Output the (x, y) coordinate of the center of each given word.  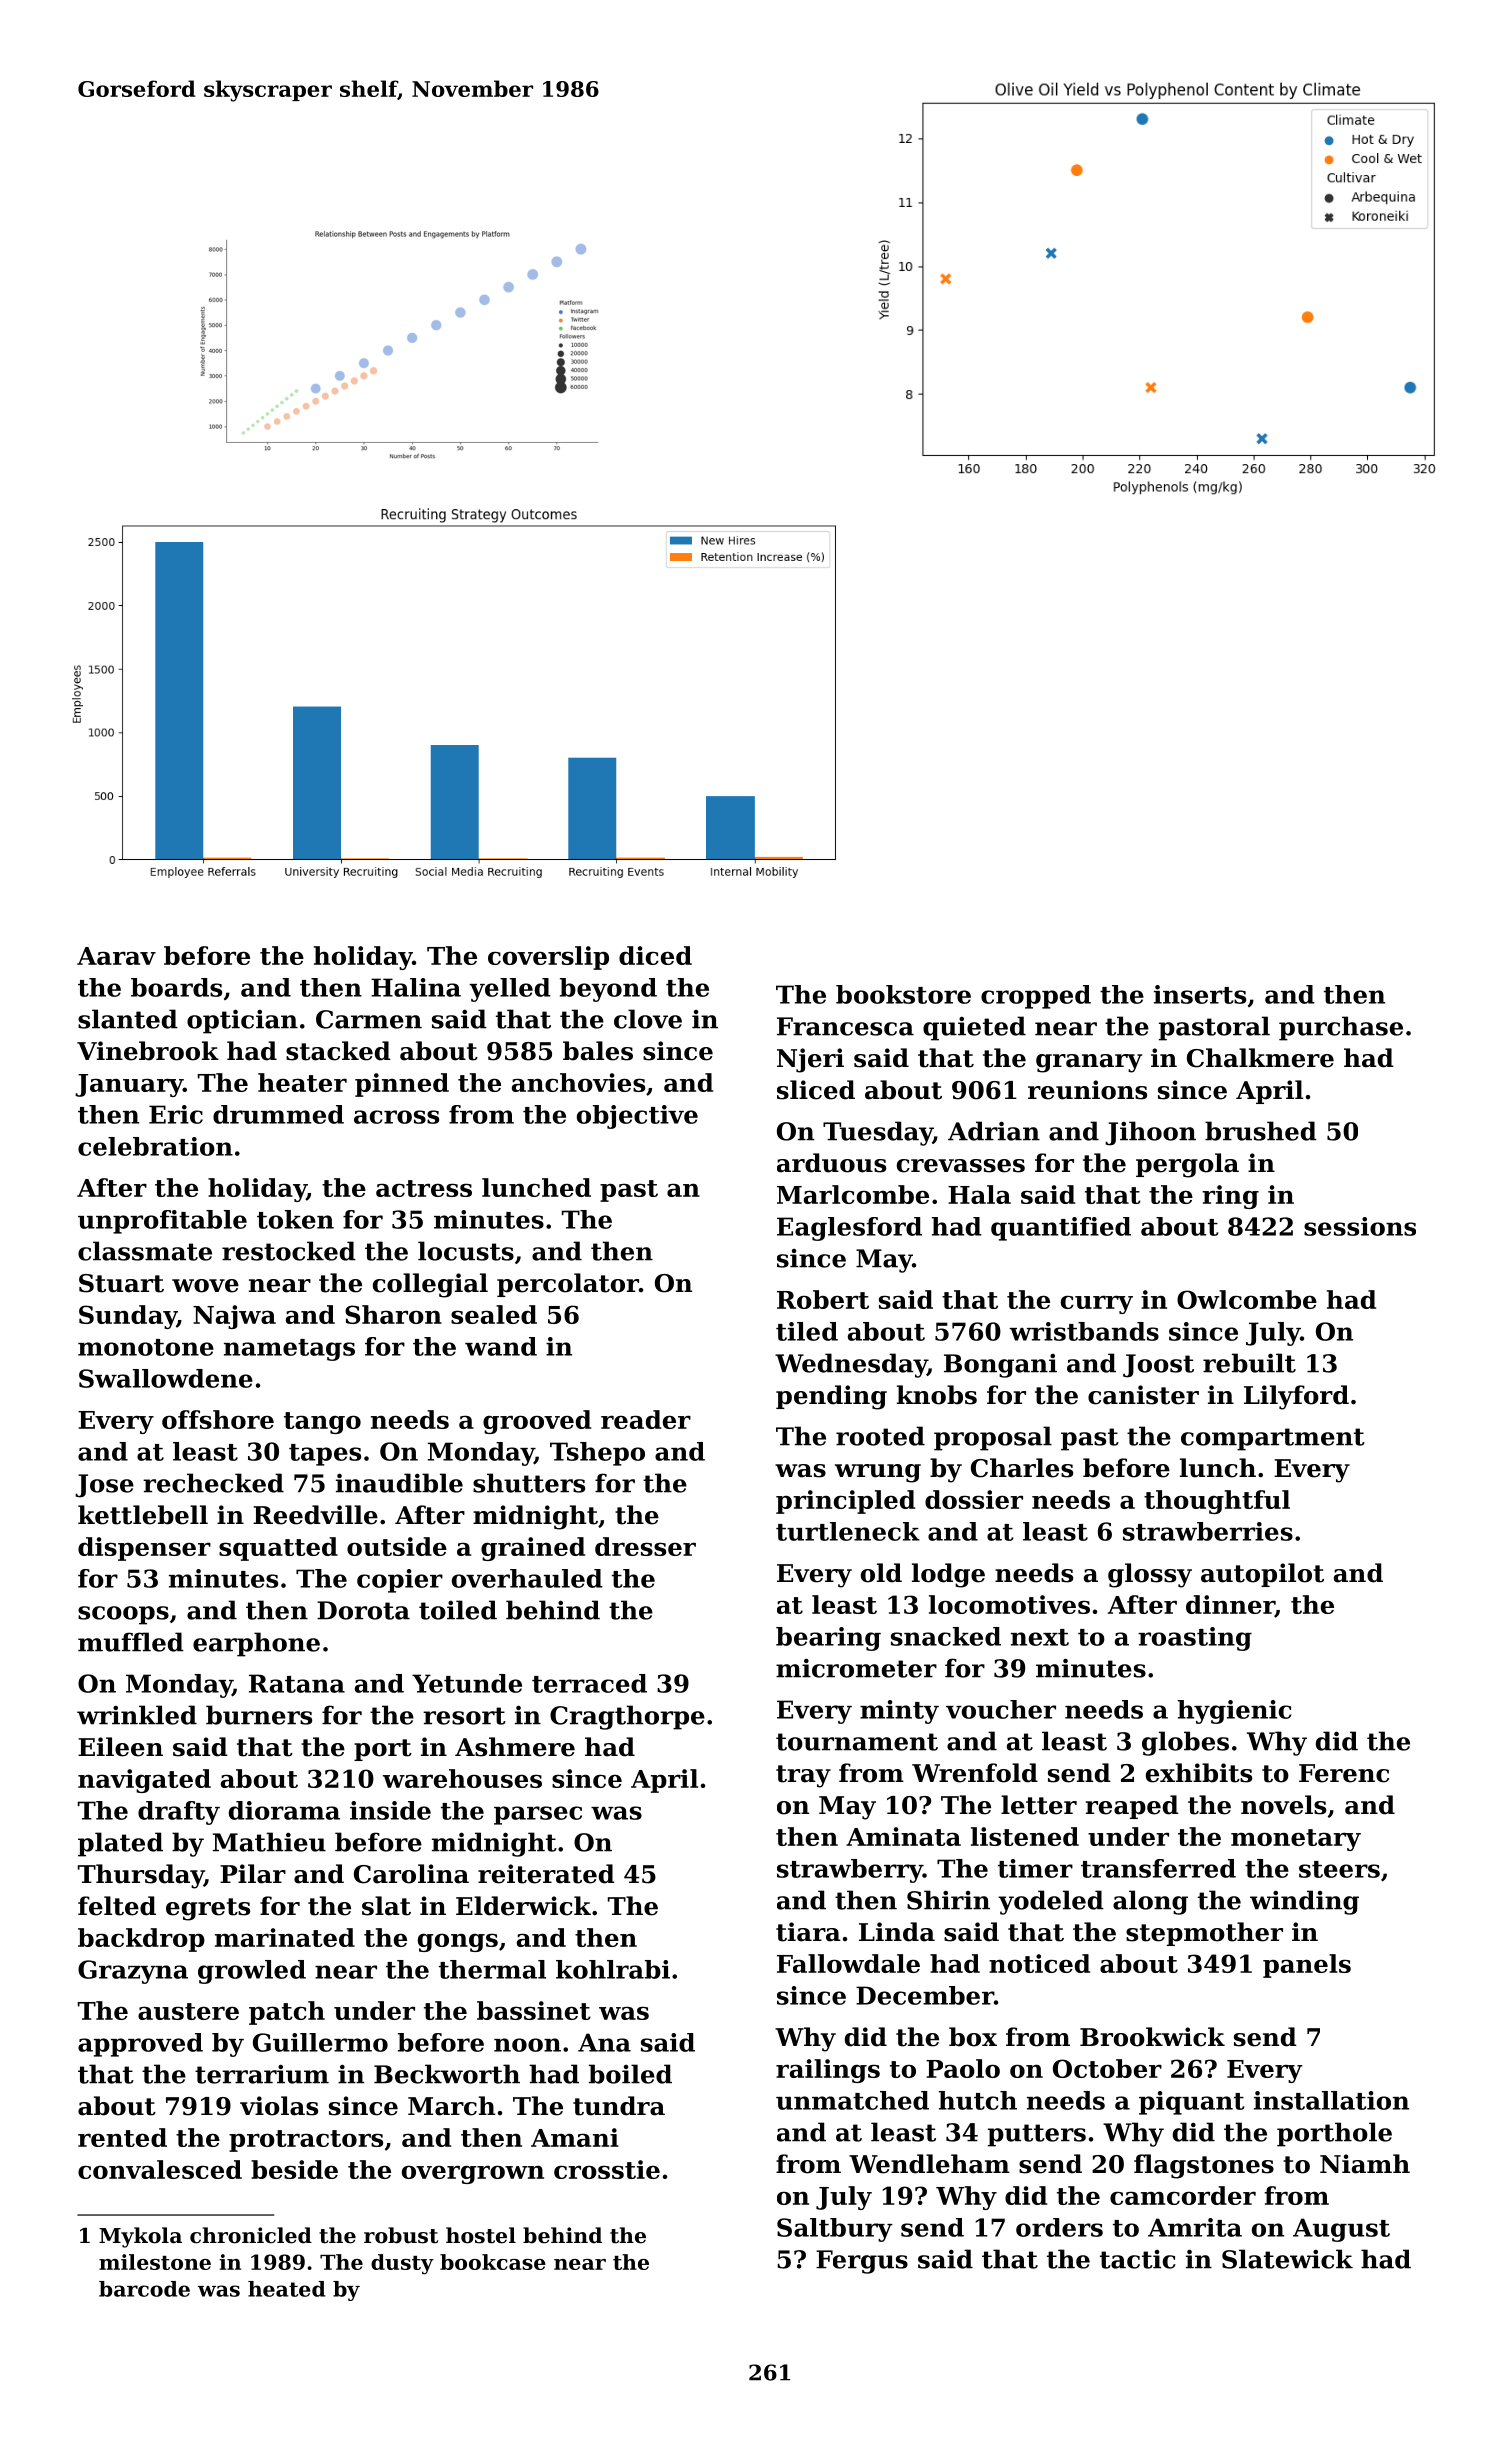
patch (287, 2013)
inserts (1200, 994)
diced (655, 955)
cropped (1036, 997)
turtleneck (848, 1531)
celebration (155, 1146)
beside (294, 2169)
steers (1339, 1869)
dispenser (144, 1549)
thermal (492, 1969)
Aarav (116, 956)
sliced (816, 1090)
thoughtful (1217, 1502)
